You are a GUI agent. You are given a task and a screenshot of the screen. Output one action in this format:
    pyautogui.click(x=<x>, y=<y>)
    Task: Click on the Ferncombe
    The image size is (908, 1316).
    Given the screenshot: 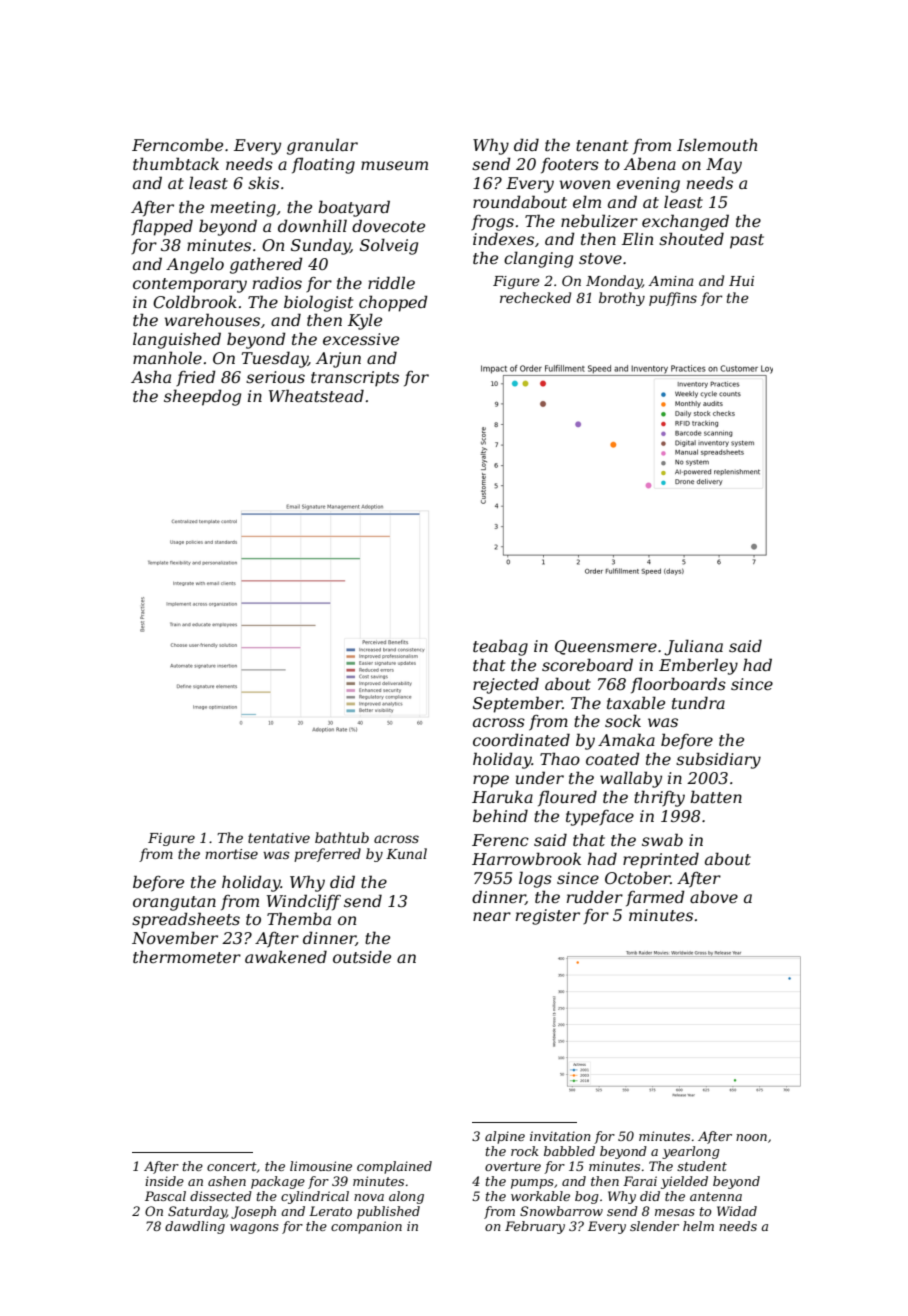 What is the action you would take?
    pyautogui.click(x=177, y=144)
